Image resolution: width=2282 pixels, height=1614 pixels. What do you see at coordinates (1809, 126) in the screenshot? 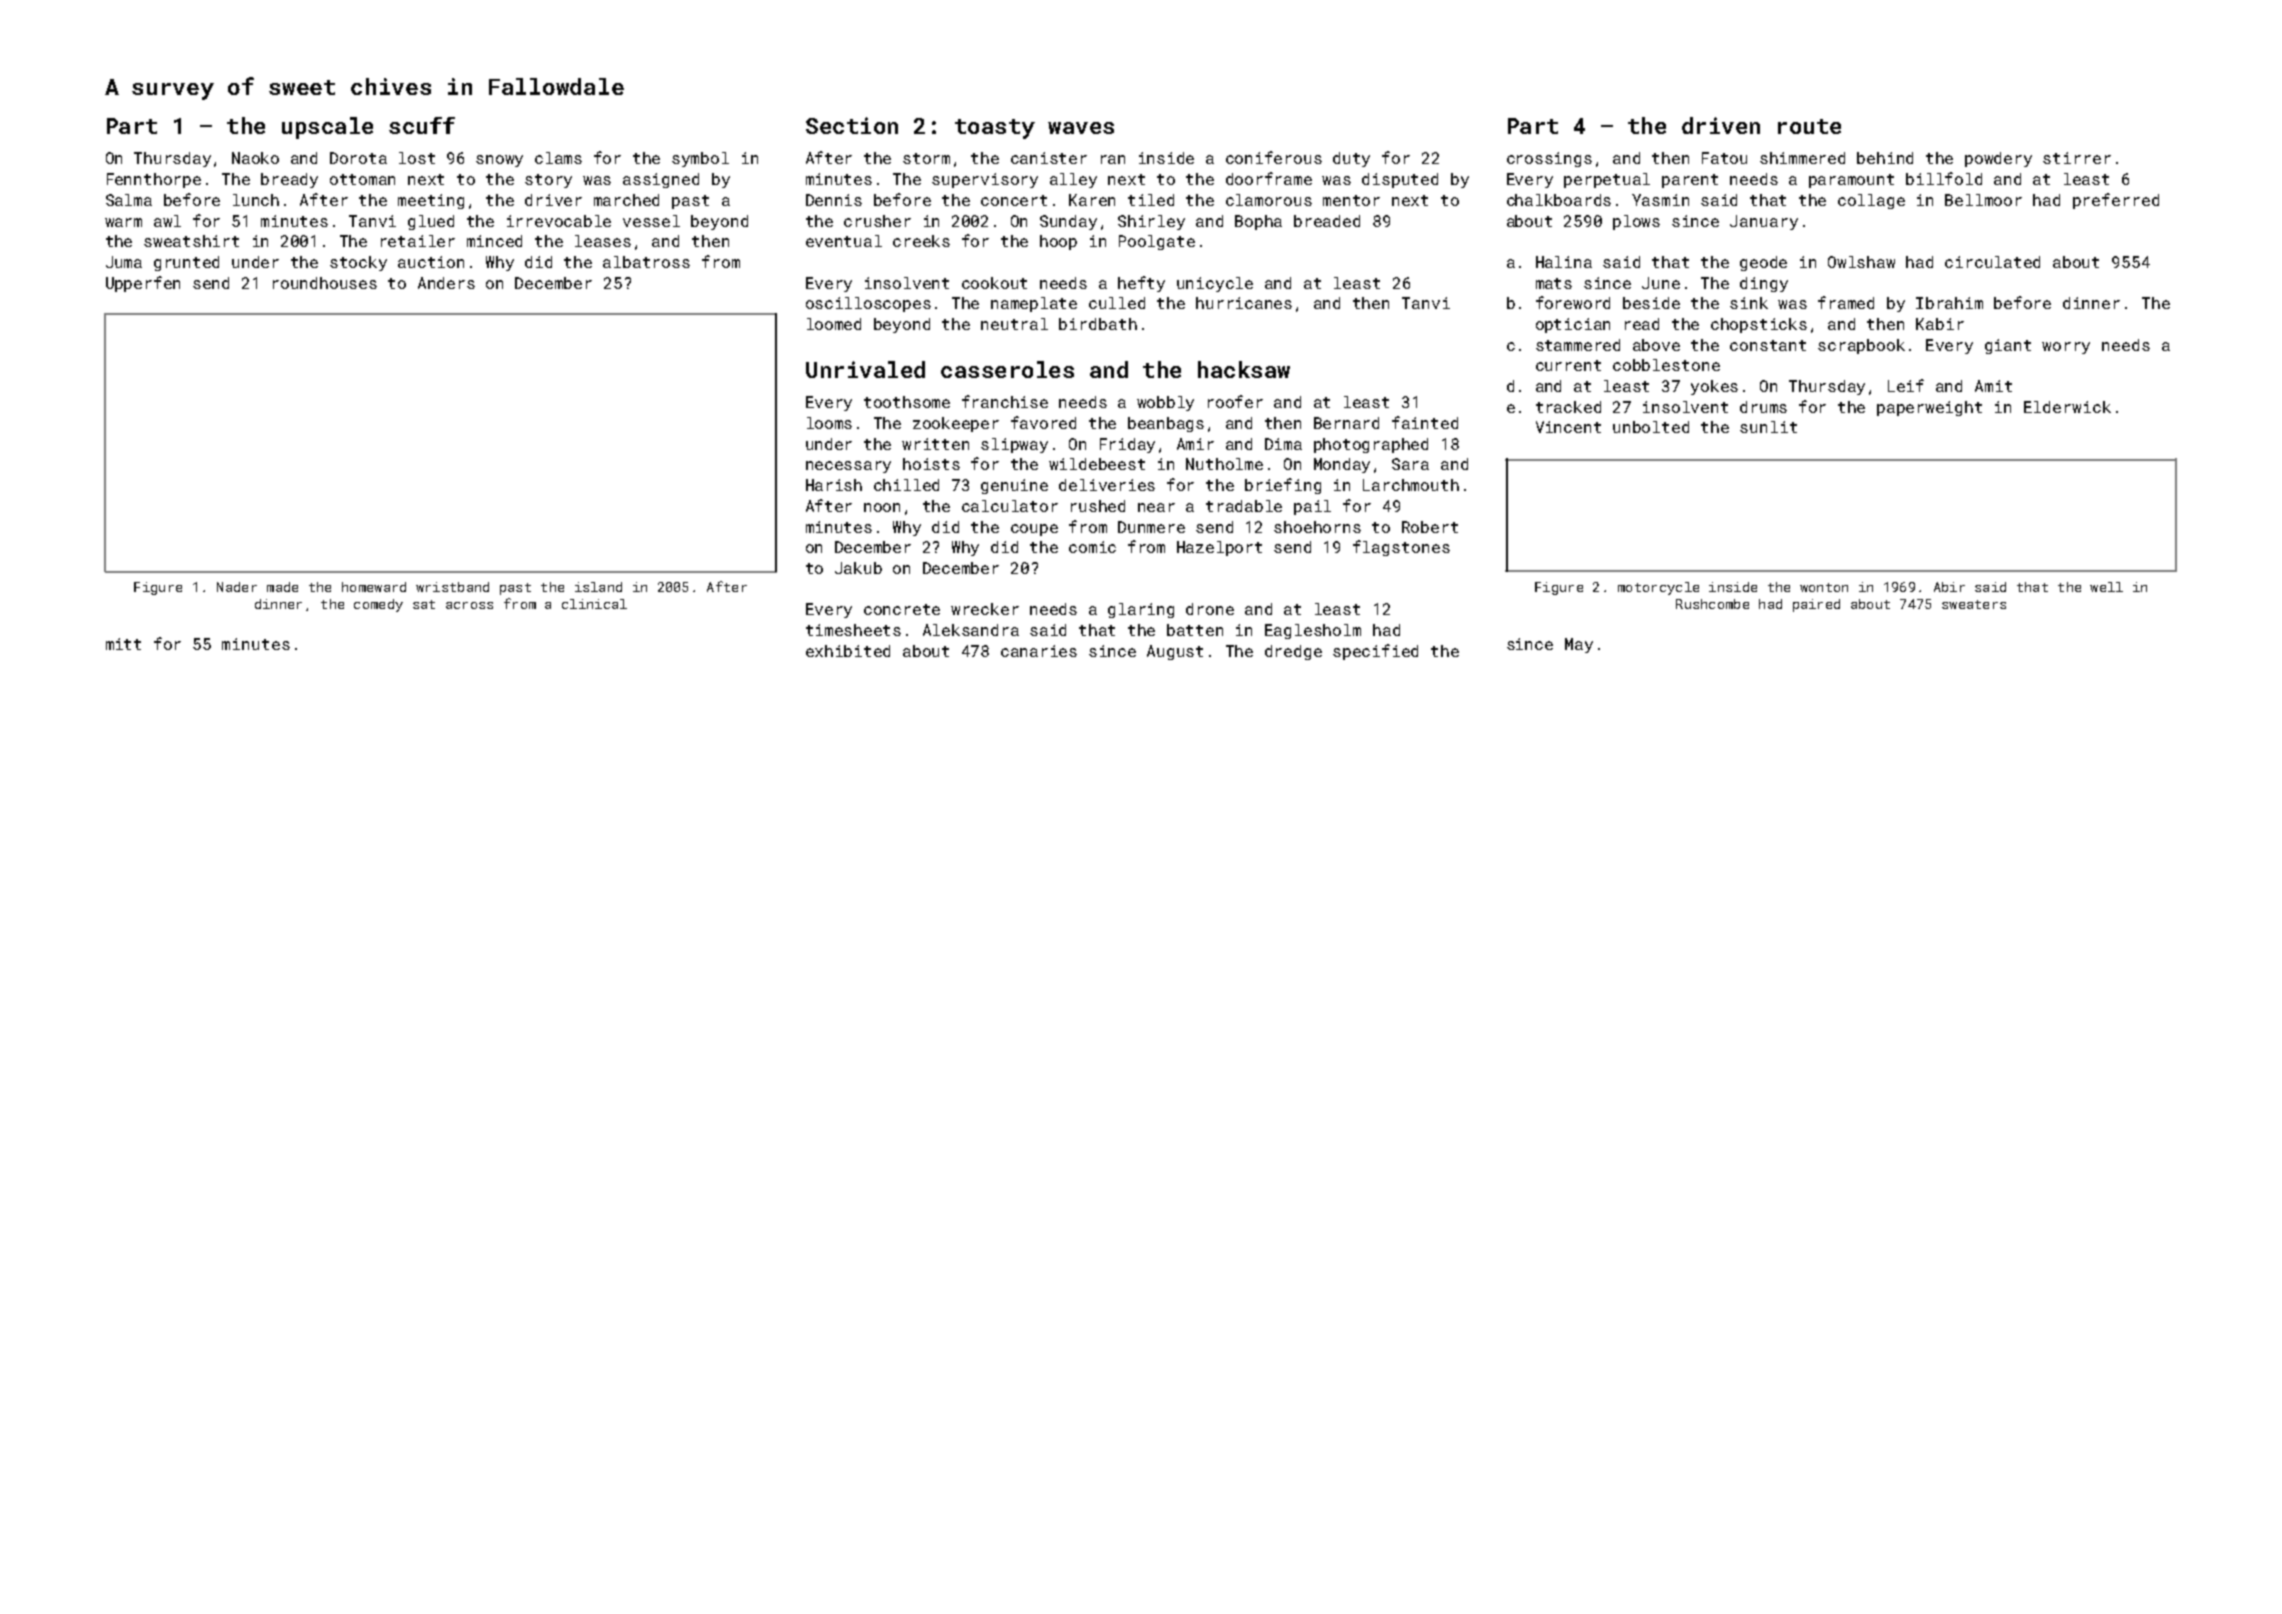
I see `route` at bounding box center [1809, 126].
